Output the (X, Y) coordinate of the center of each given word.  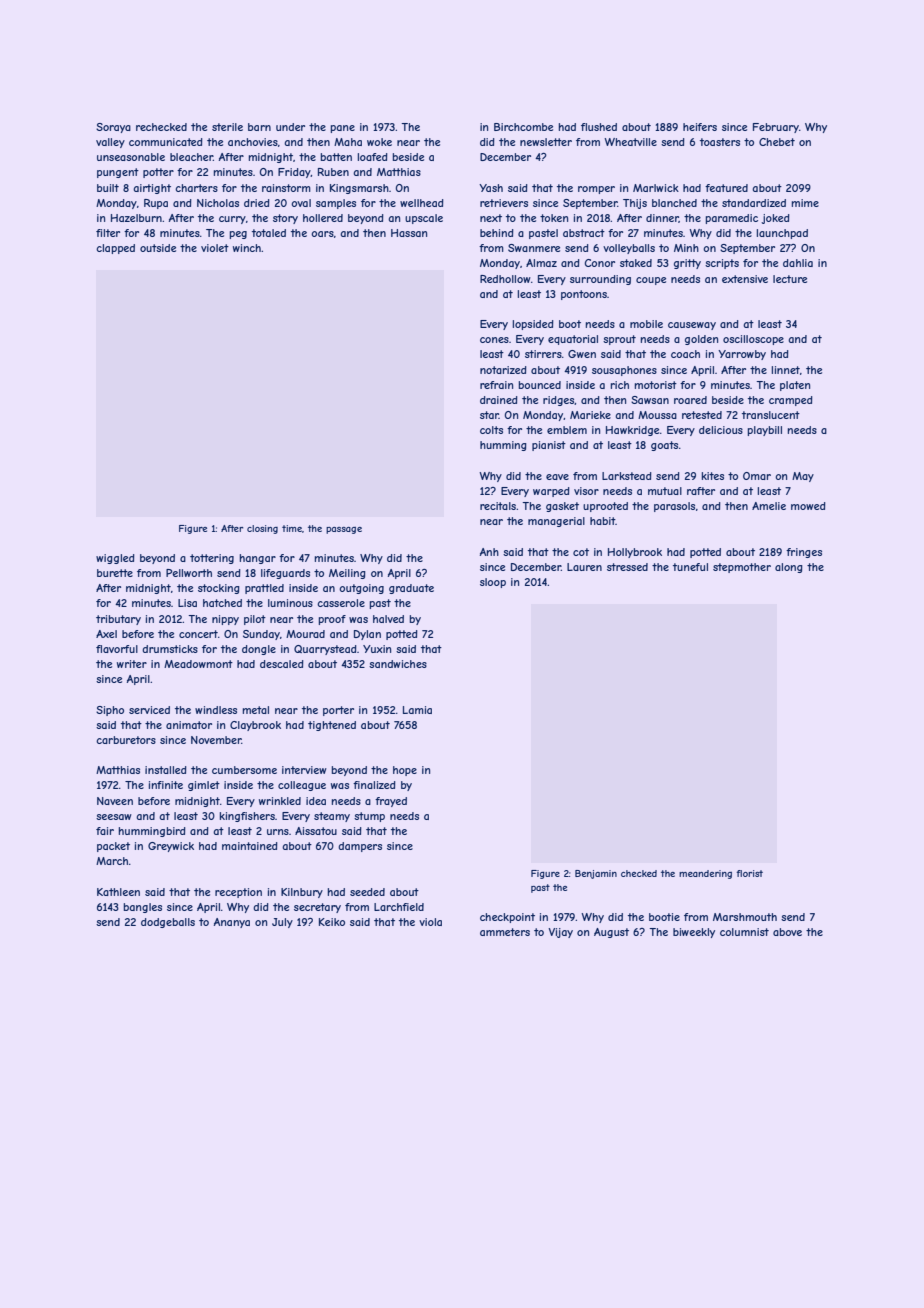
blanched (674, 203)
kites (713, 476)
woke (379, 142)
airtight (152, 189)
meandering (705, 874)
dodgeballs (168, 923)
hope (405, 771)
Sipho (110, 711)
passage (344, 530)
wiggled (115, 559)
